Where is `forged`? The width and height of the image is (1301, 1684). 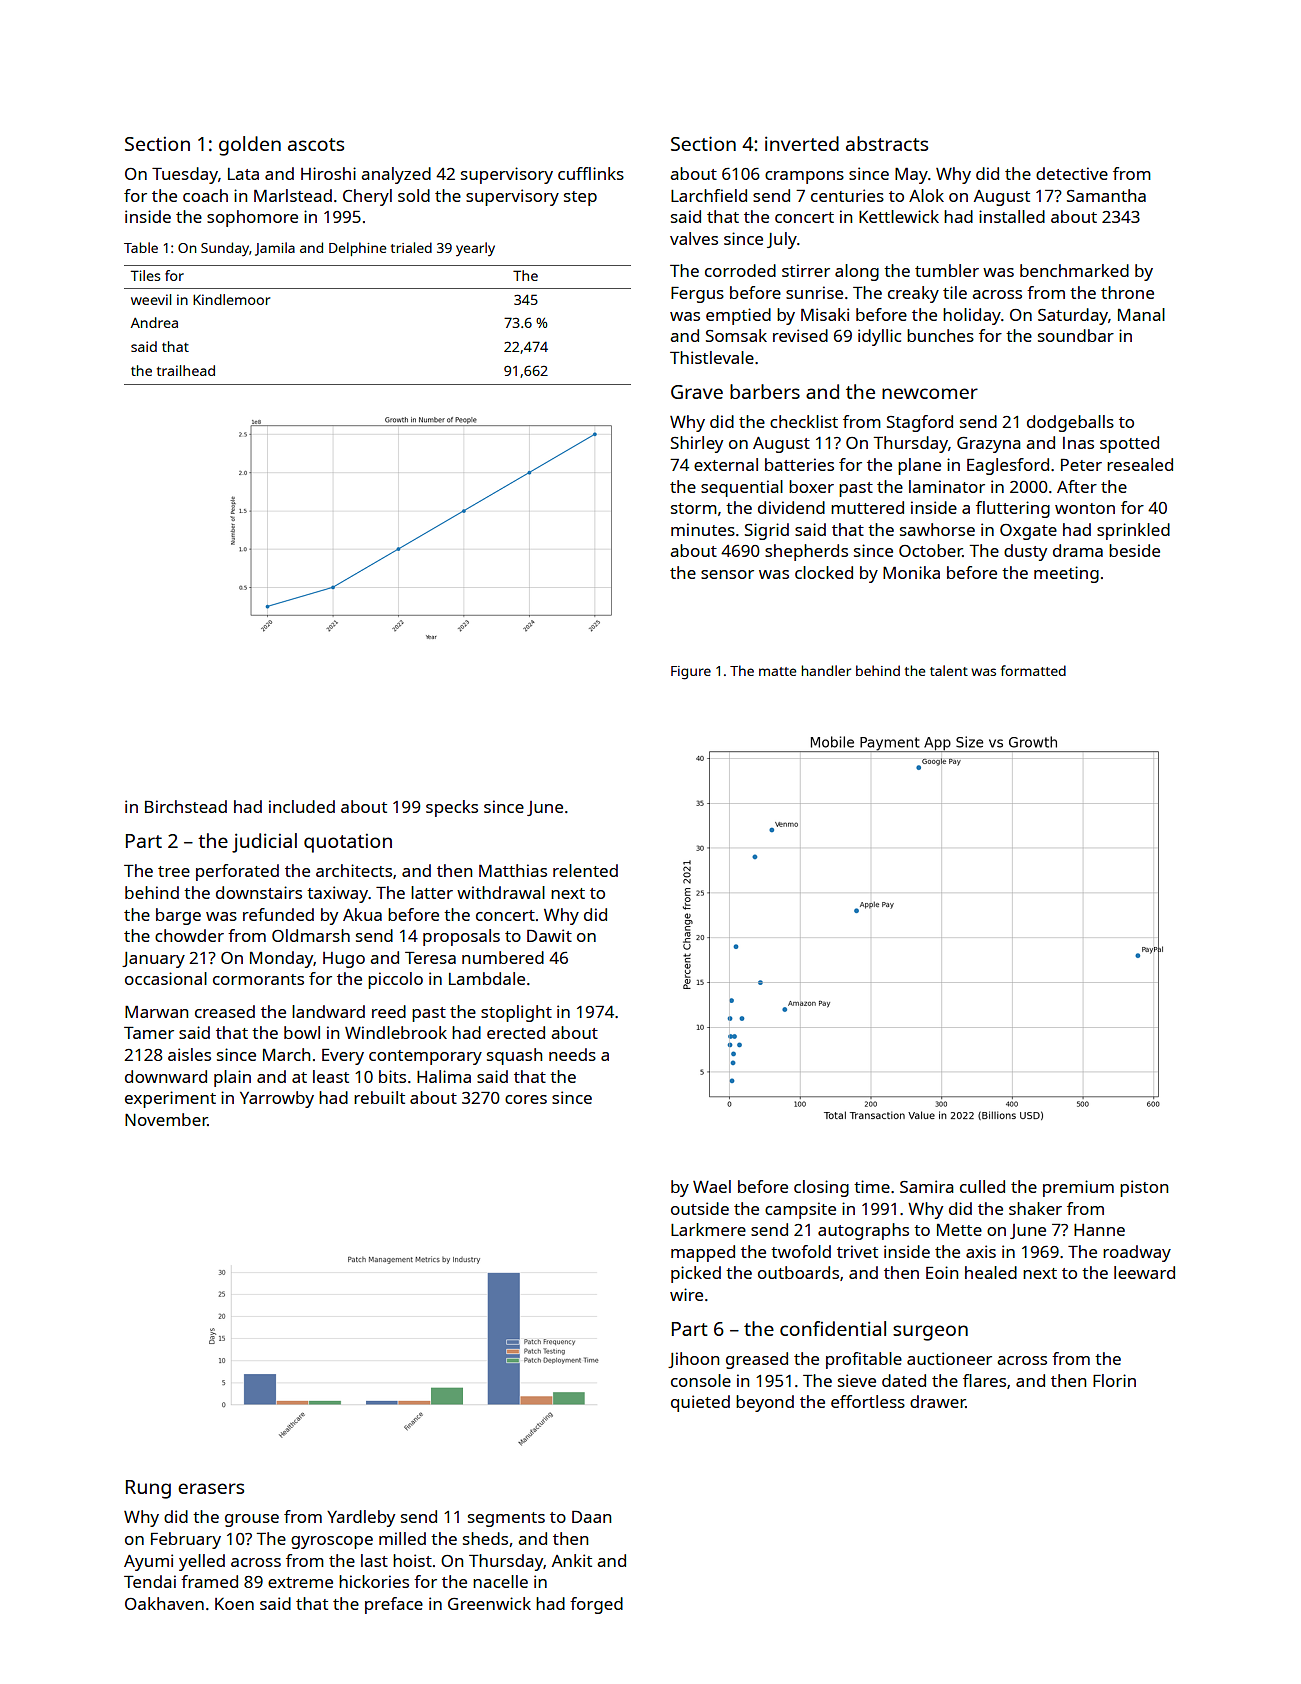
forged is located at coordinates (596, 1605).
